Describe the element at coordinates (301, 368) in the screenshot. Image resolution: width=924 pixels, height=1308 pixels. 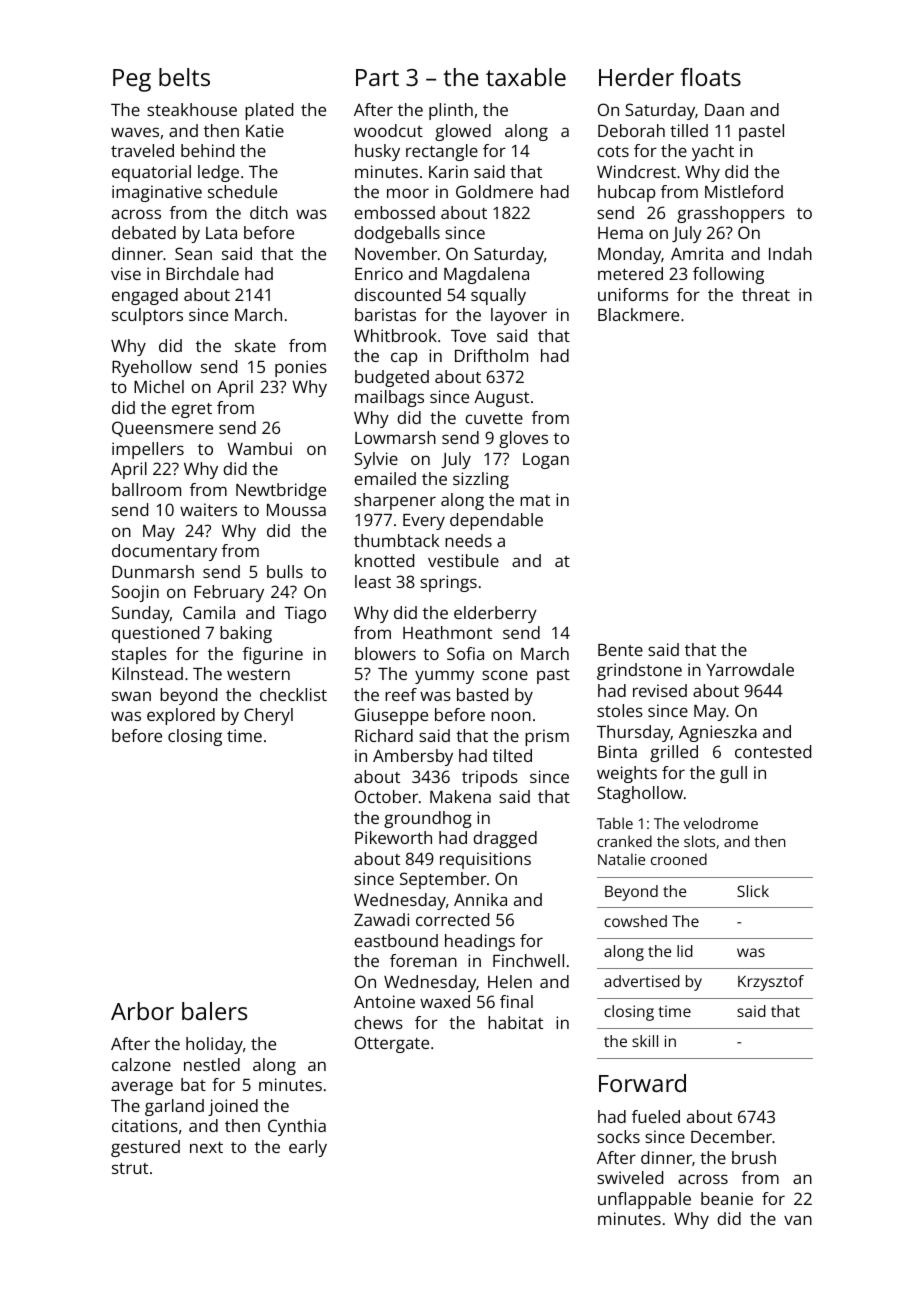
I see `ponies` at that location.
